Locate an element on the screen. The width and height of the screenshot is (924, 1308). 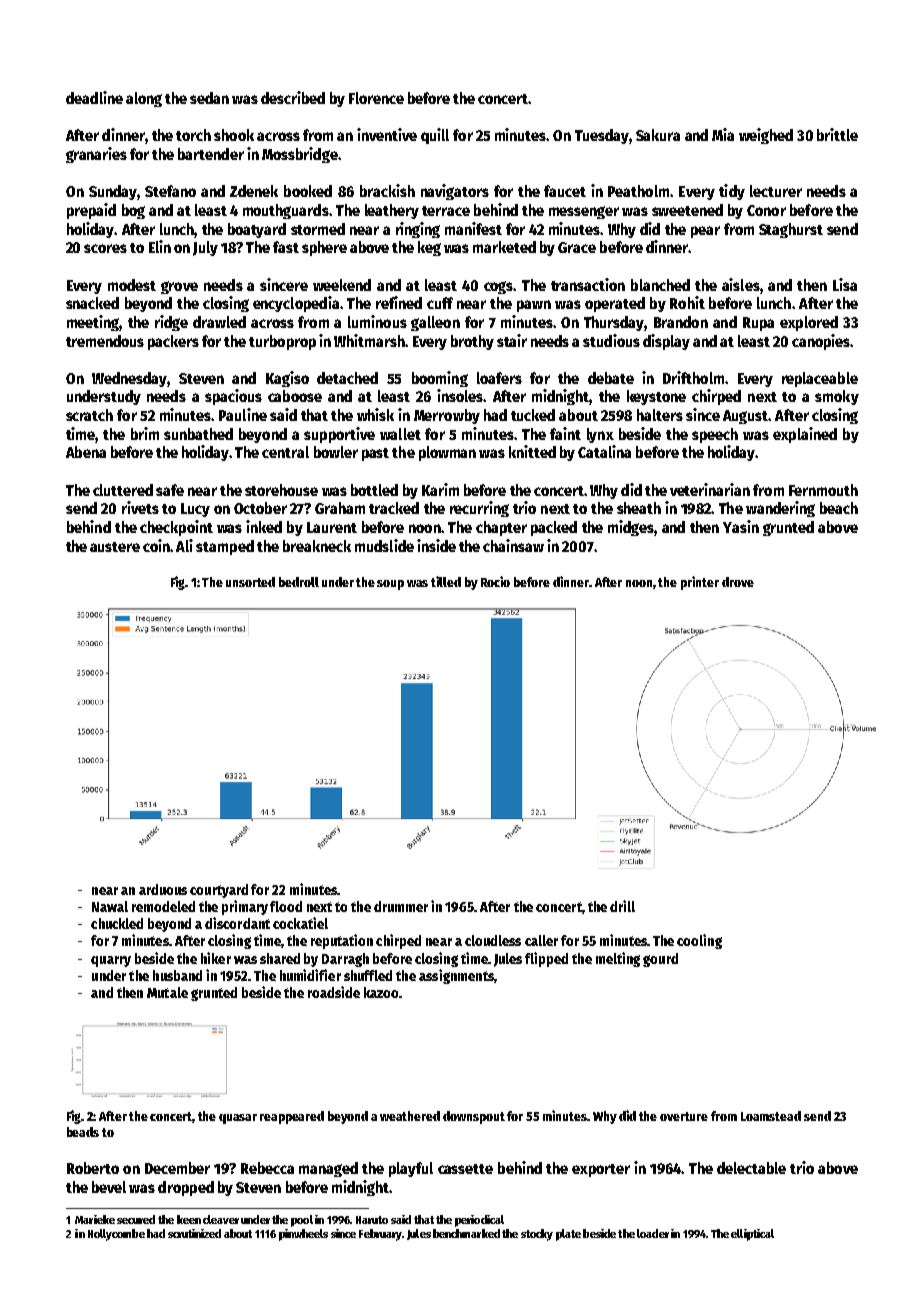
tremendous is located at coordinates (105, 341).
